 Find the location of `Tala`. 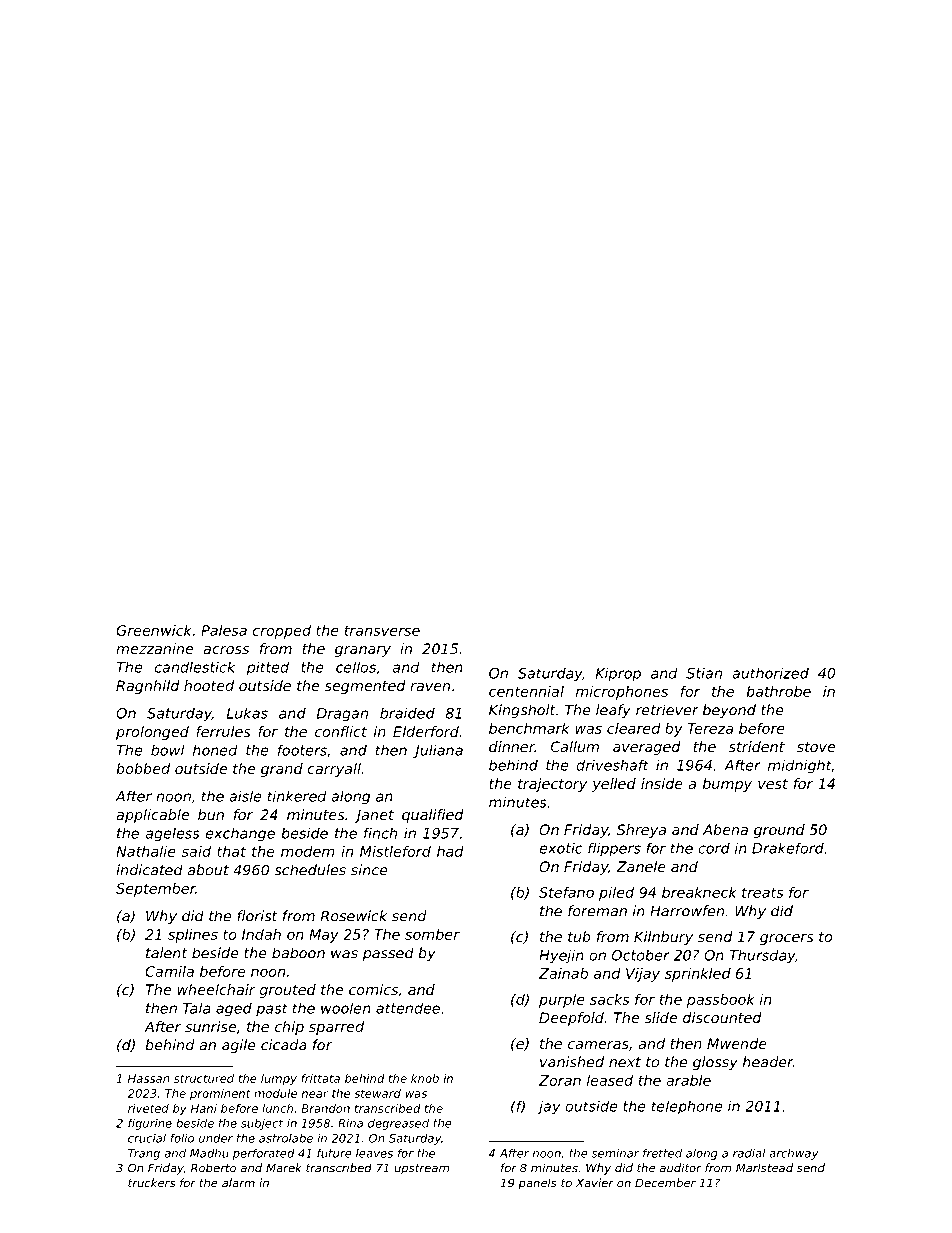

Tala is located at coordinates (197, 1008).
